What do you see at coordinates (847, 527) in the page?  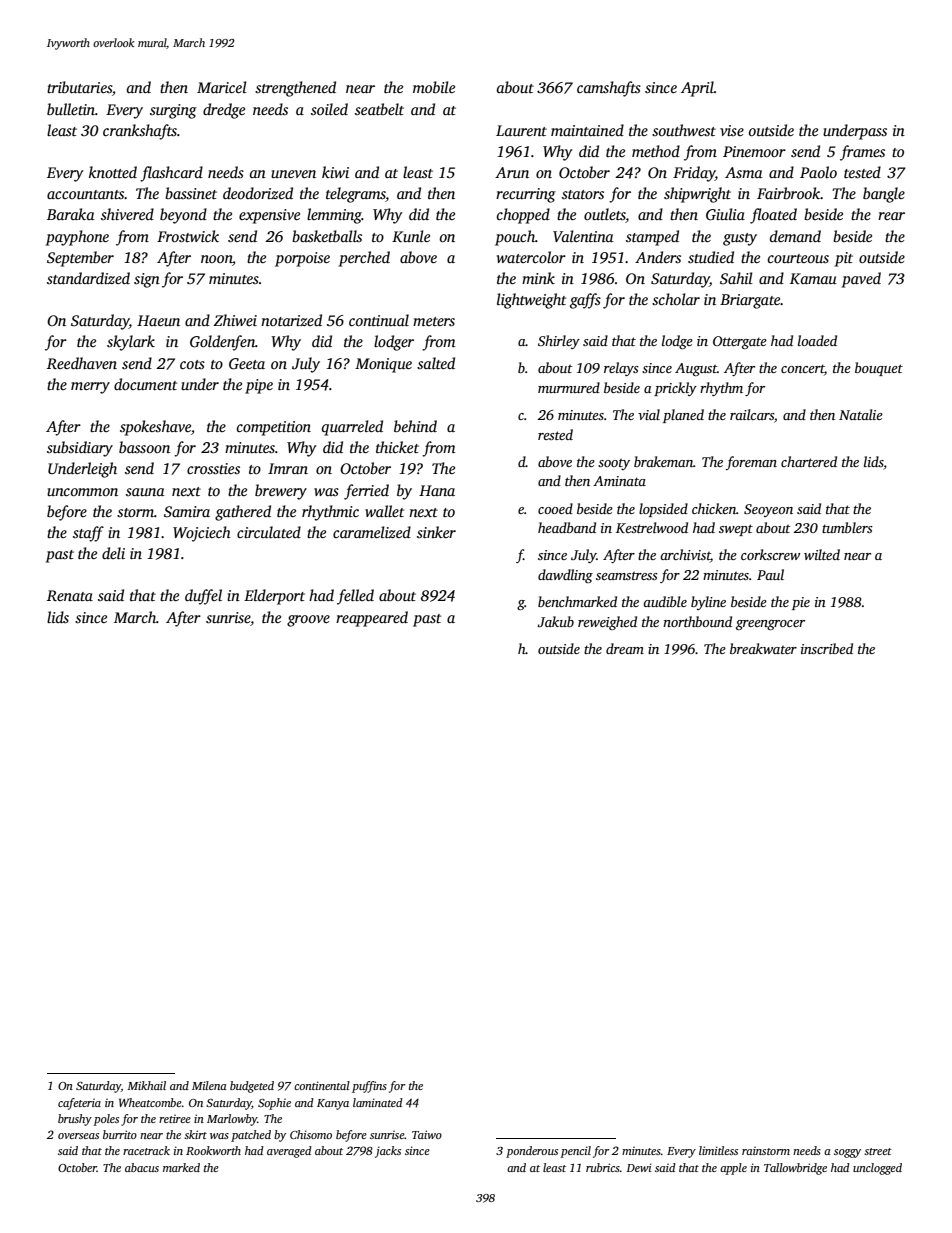 I see `tumblers` at bounding box center [847, 527].
